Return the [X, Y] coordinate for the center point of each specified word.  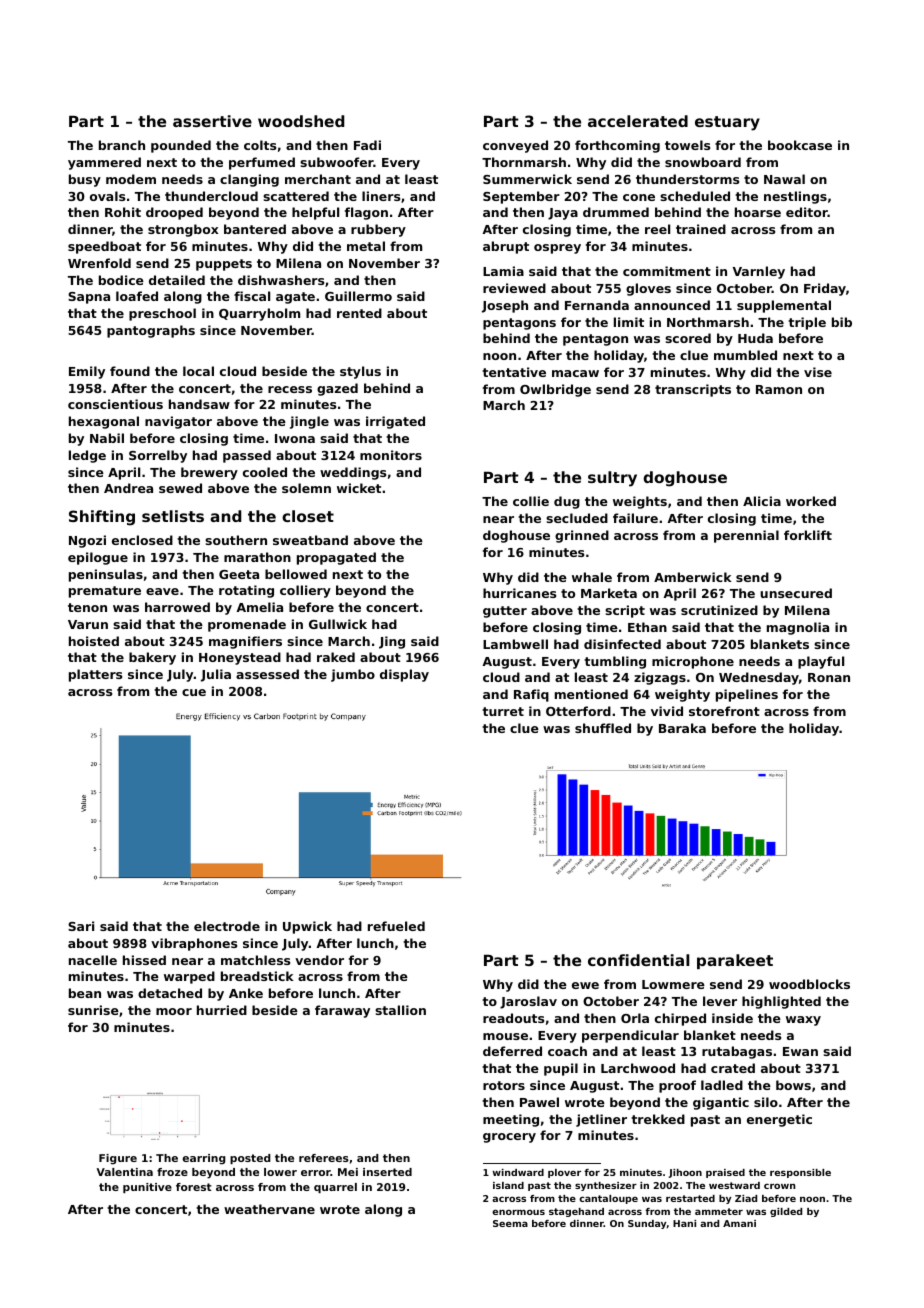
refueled [396, 926]
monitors [391, 455]
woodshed [301, 121]
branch [122, 145]
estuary [727, 123]
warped [189, 977]
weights [640, 502]
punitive [147, 1188]
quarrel [335, 1188]
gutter [505, 612]
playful [821, 662]
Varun [88, 624]
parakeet [735, 961]
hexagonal [104, 422]
